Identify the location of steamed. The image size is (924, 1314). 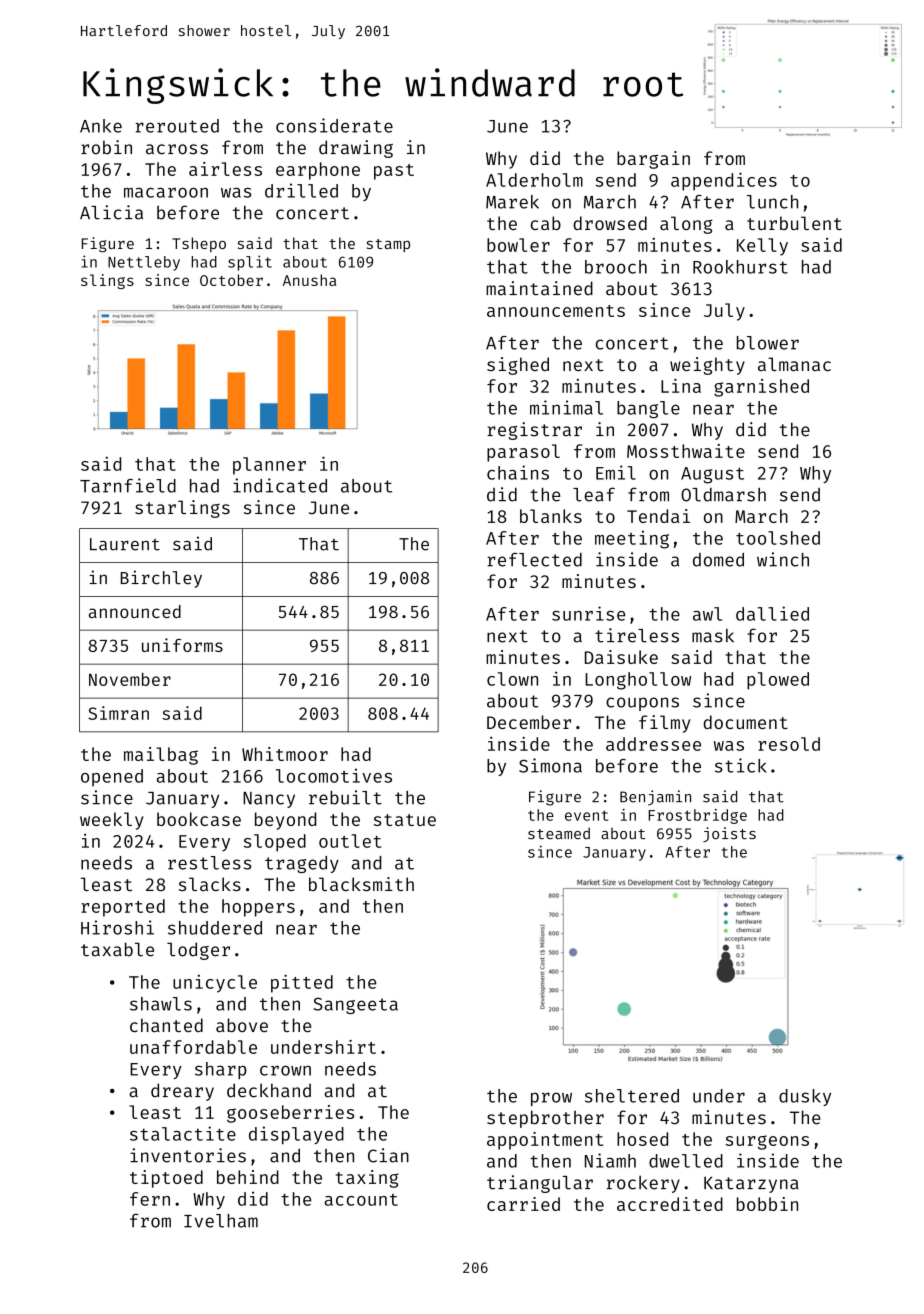
(559, 833).
